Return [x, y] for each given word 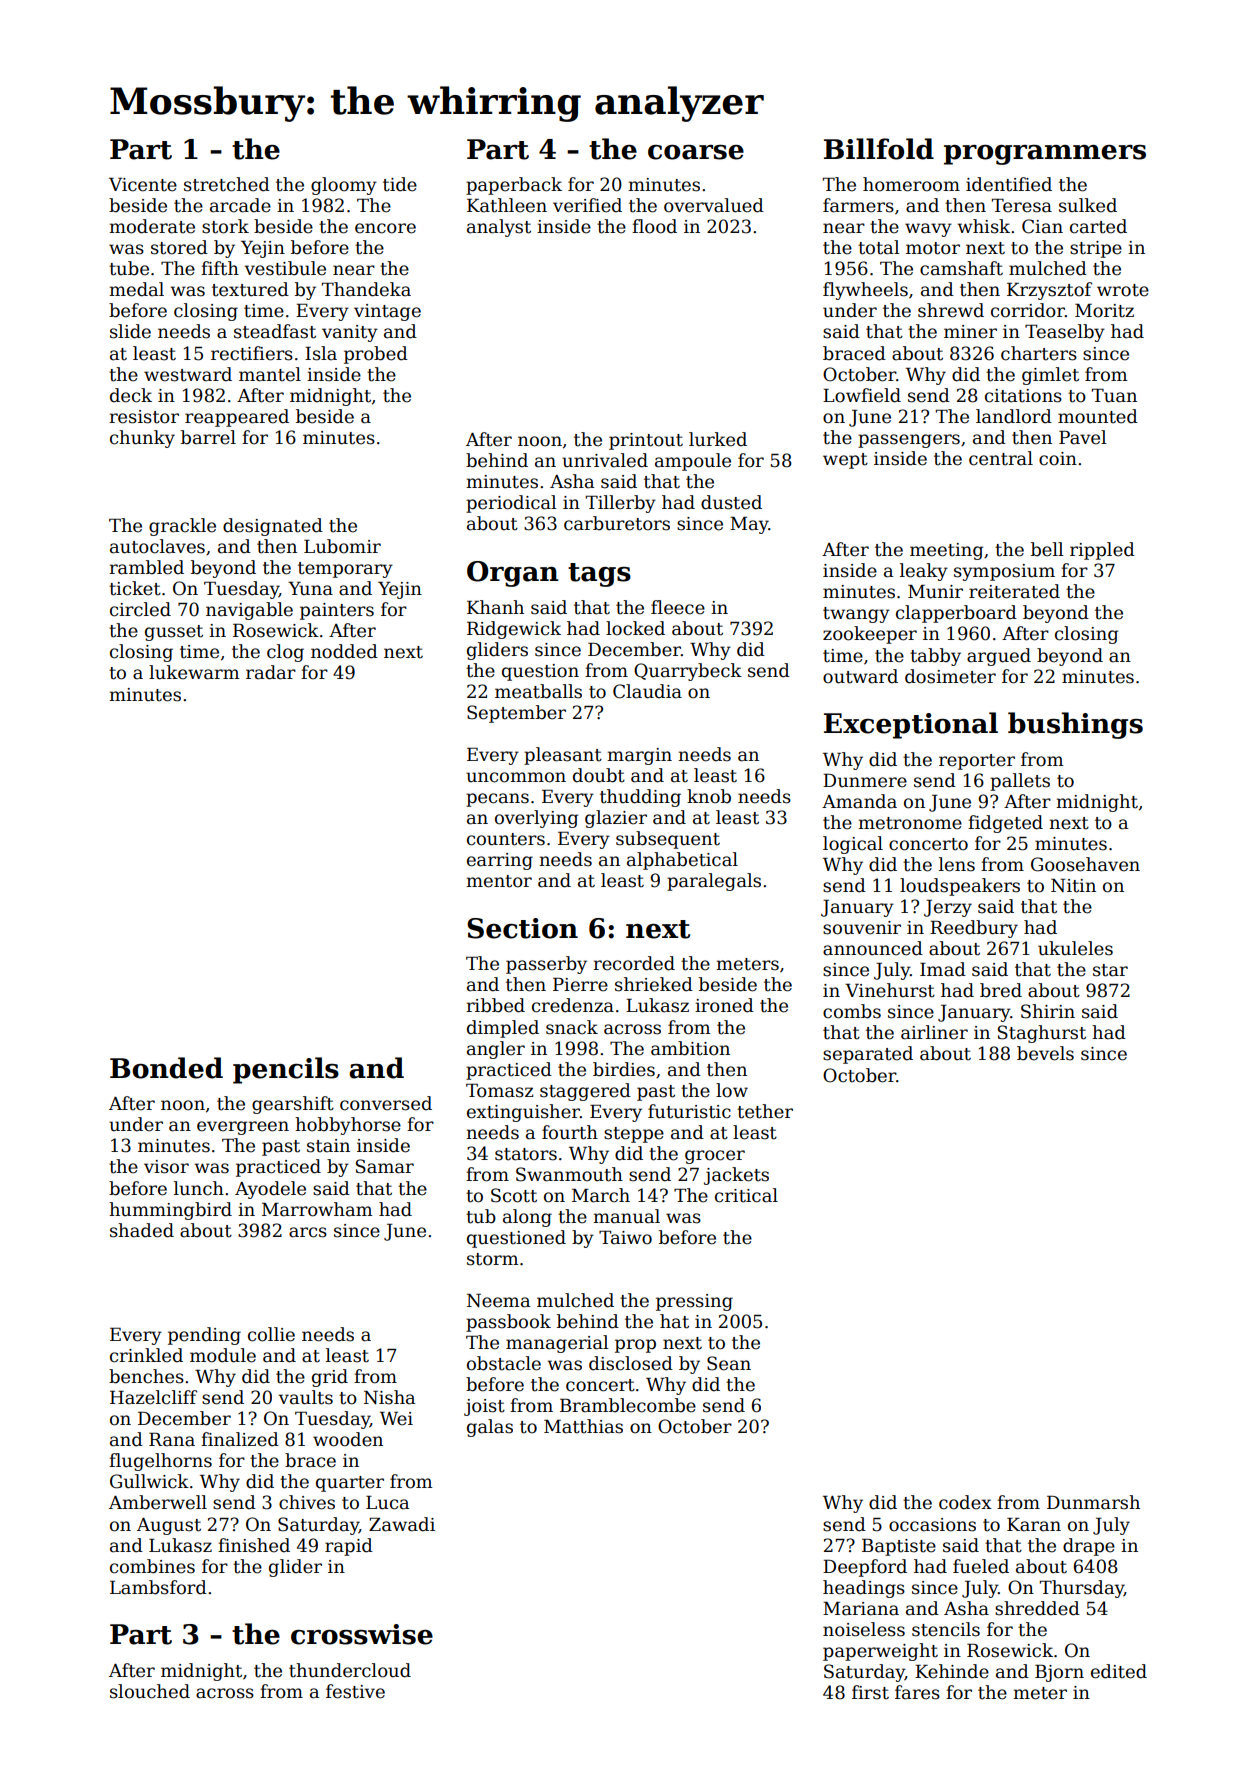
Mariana [861, 1609]
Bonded [166, 1068]
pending [204, 1336]
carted [1098, 226]
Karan [1034, 1525]
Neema [498, 1301]
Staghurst [1042, 1034]
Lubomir [342, 546]
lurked [718, 439]
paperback [514, 186]
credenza [573, 1005]
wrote [1123, 290]
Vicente [143, 185]
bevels [1045, 1053]
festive [355, 1691]
